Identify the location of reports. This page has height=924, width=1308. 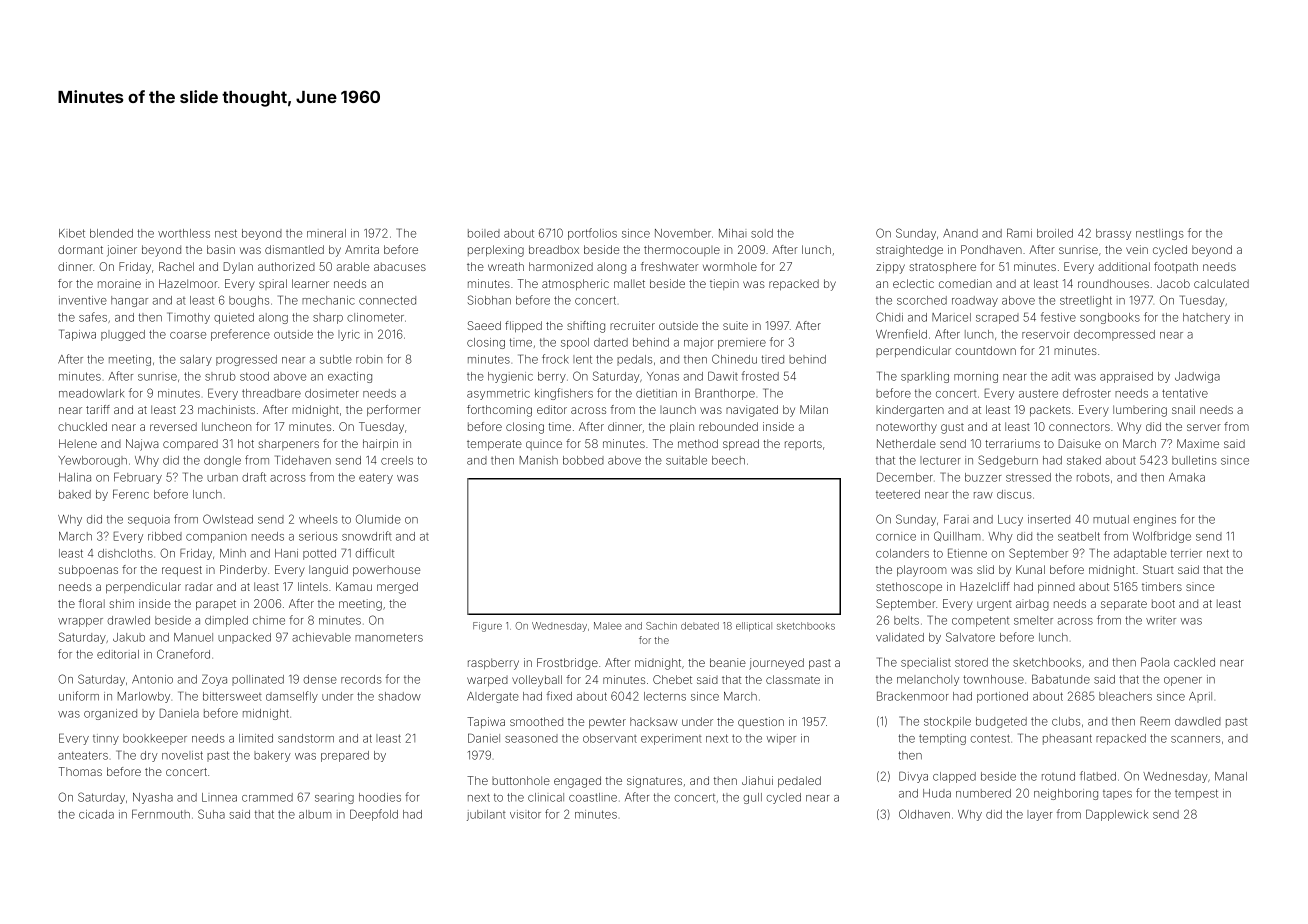
(803, 445).
